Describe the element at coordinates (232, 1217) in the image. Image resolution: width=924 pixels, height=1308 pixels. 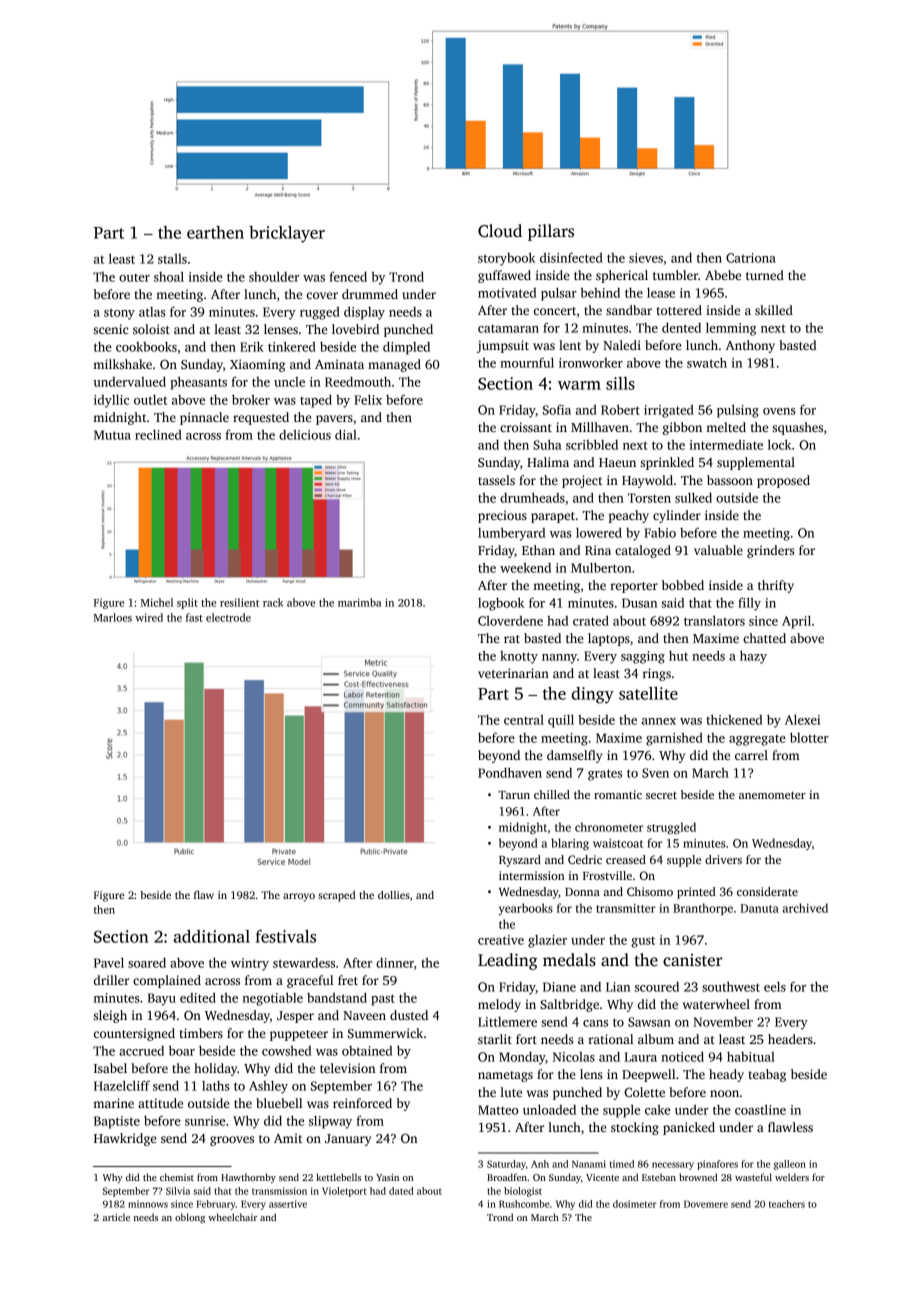
I see `wheelchair` at that location.
